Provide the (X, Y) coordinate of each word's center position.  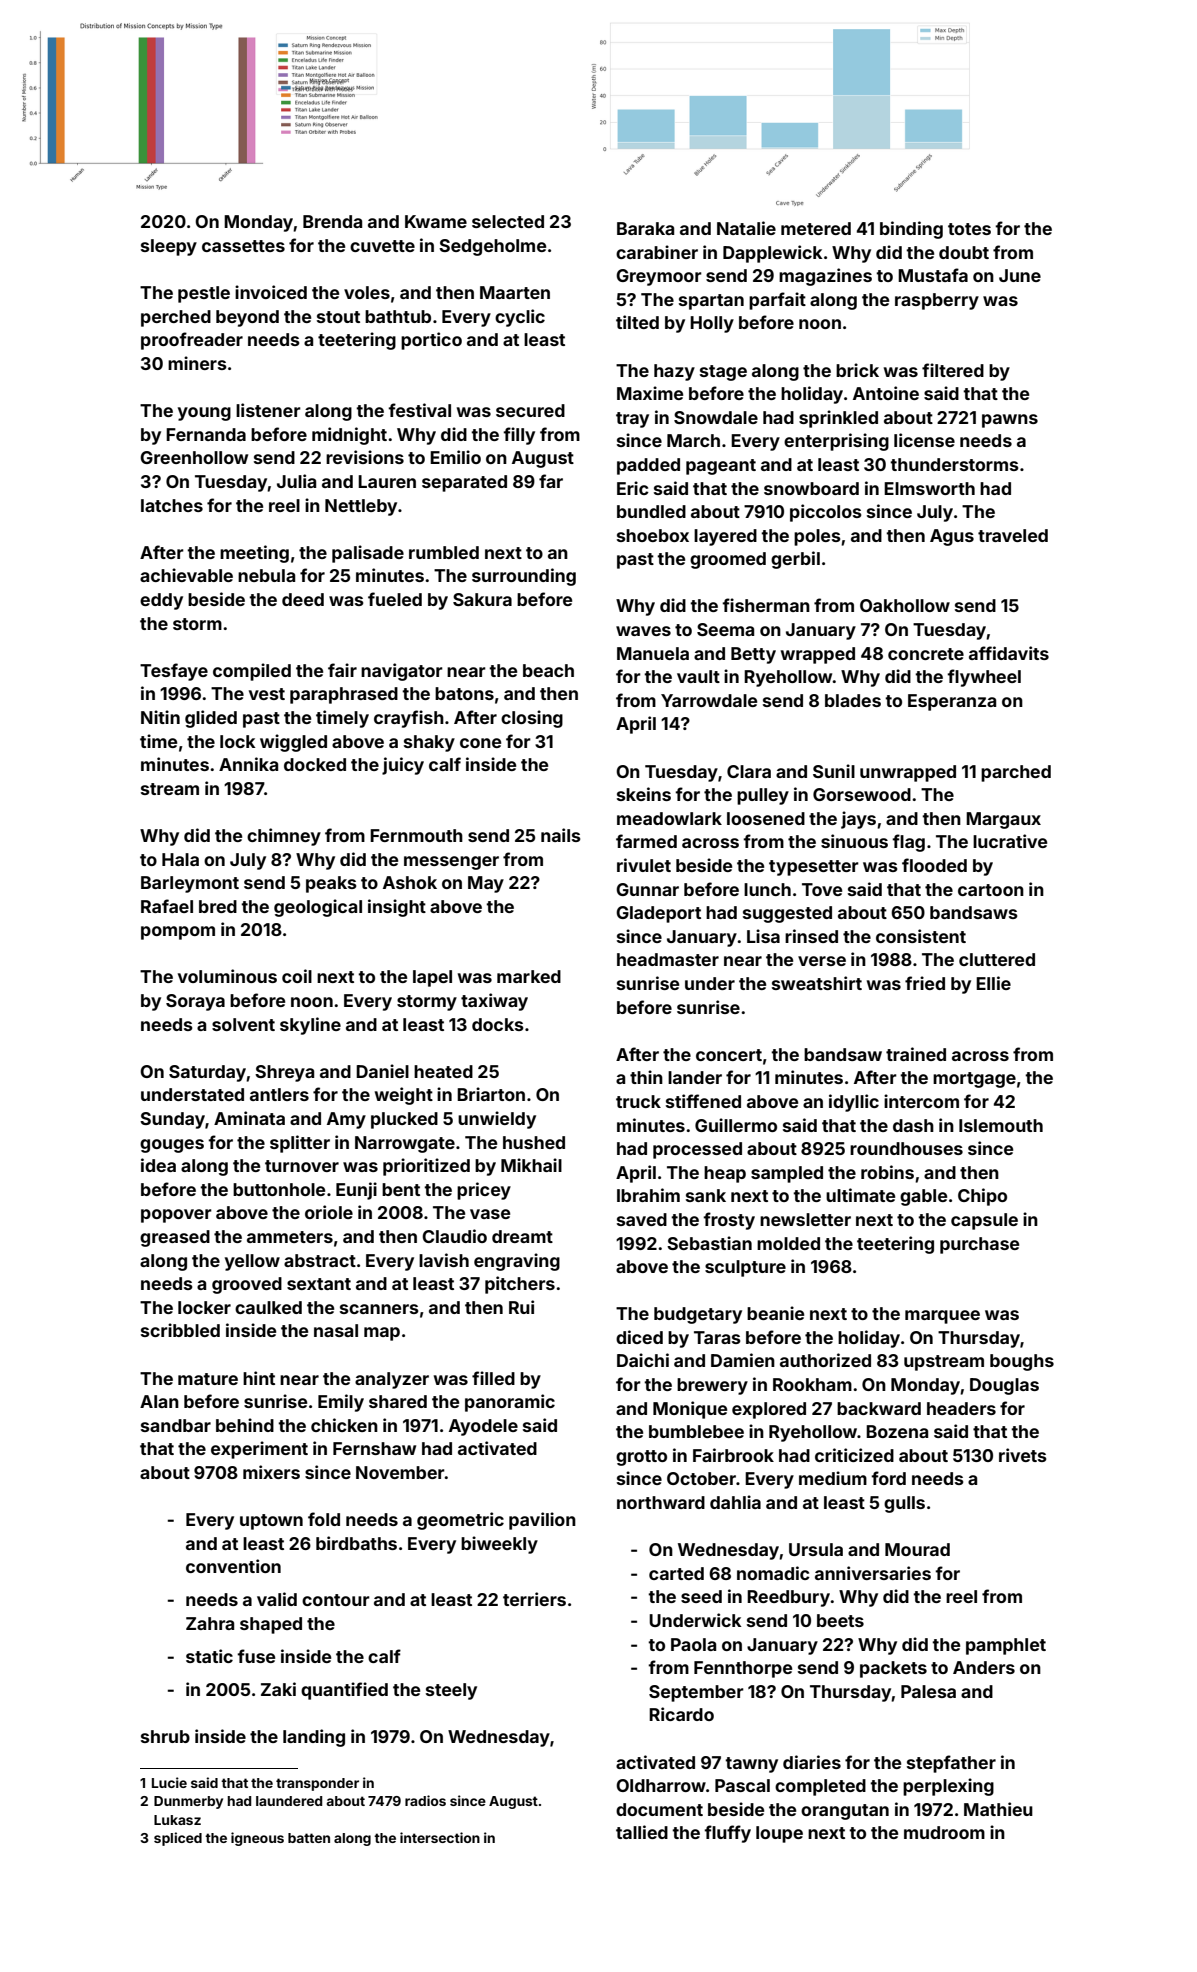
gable (923, 1197)
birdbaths (356, 1543)
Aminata (249, 1118)
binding (911, 230)
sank (706, 1195)
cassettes (243, 246)
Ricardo (681, 1714)
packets (893, 1669)
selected (508, 221)
